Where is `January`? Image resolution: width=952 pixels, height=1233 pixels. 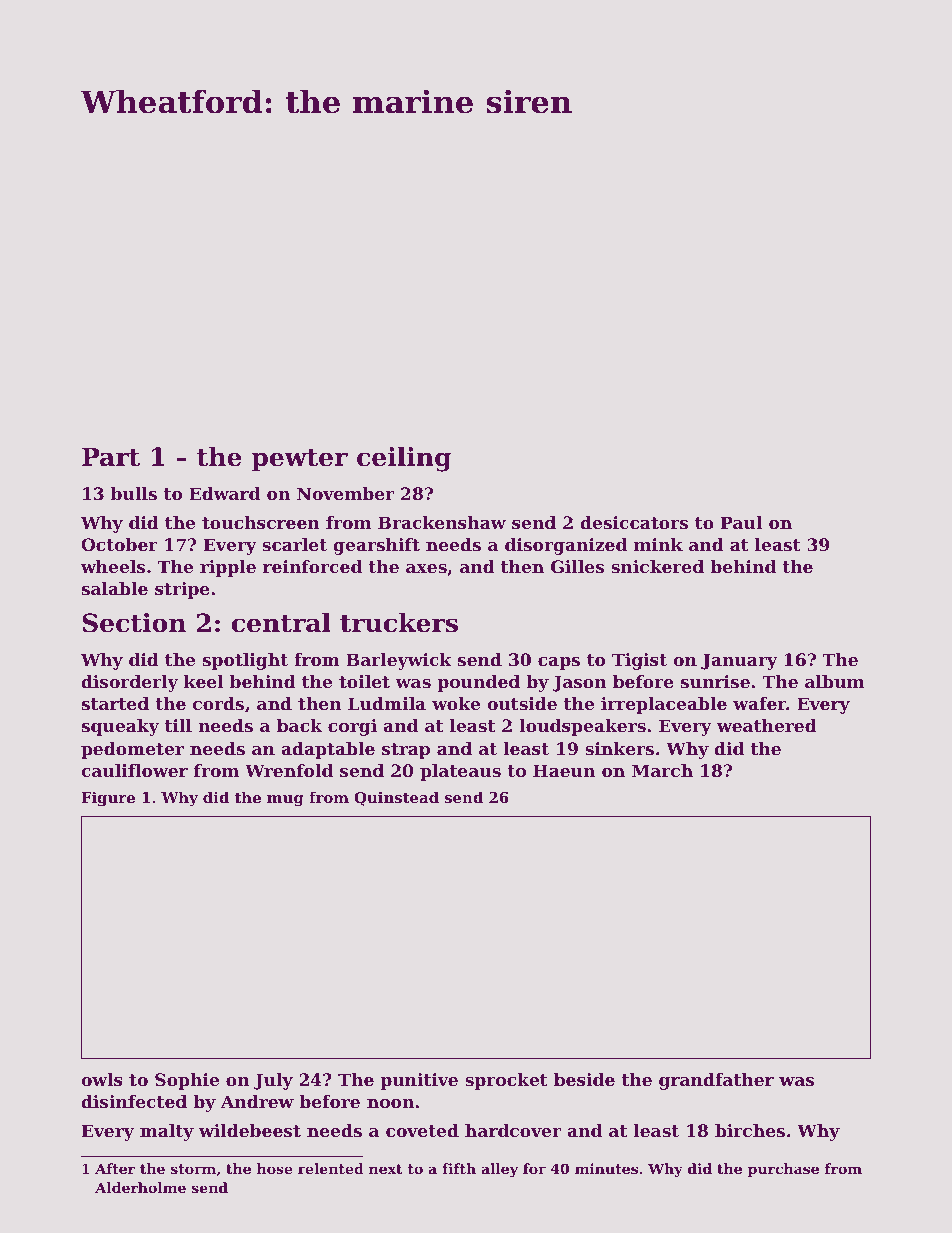
January is located at coordinates (739, 661).
